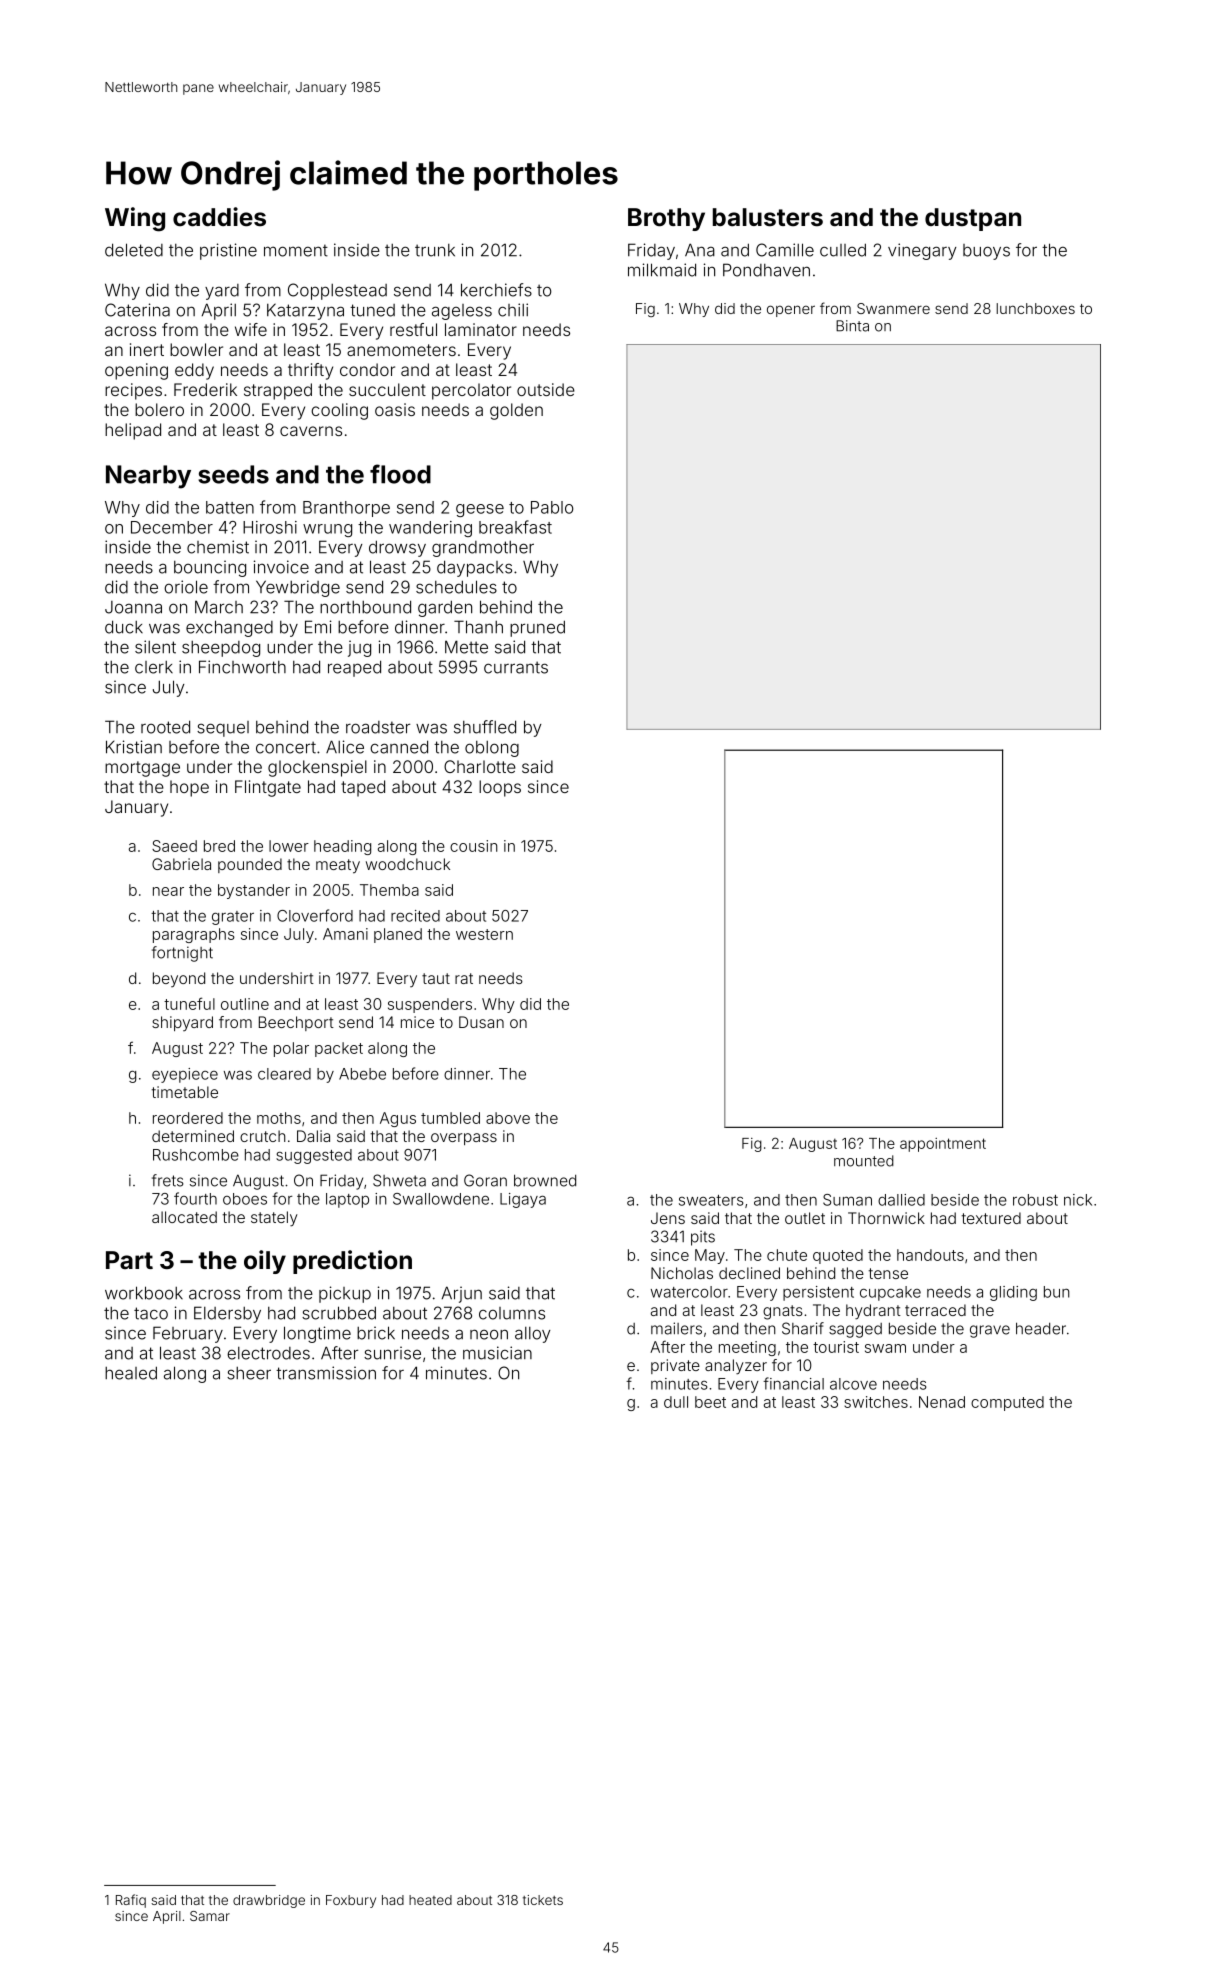 The width and height of the screenshot is (1205, 1984). Describe the element at coordinates (662, 270) in the screenshot. I see `milkmaid` at that location.
